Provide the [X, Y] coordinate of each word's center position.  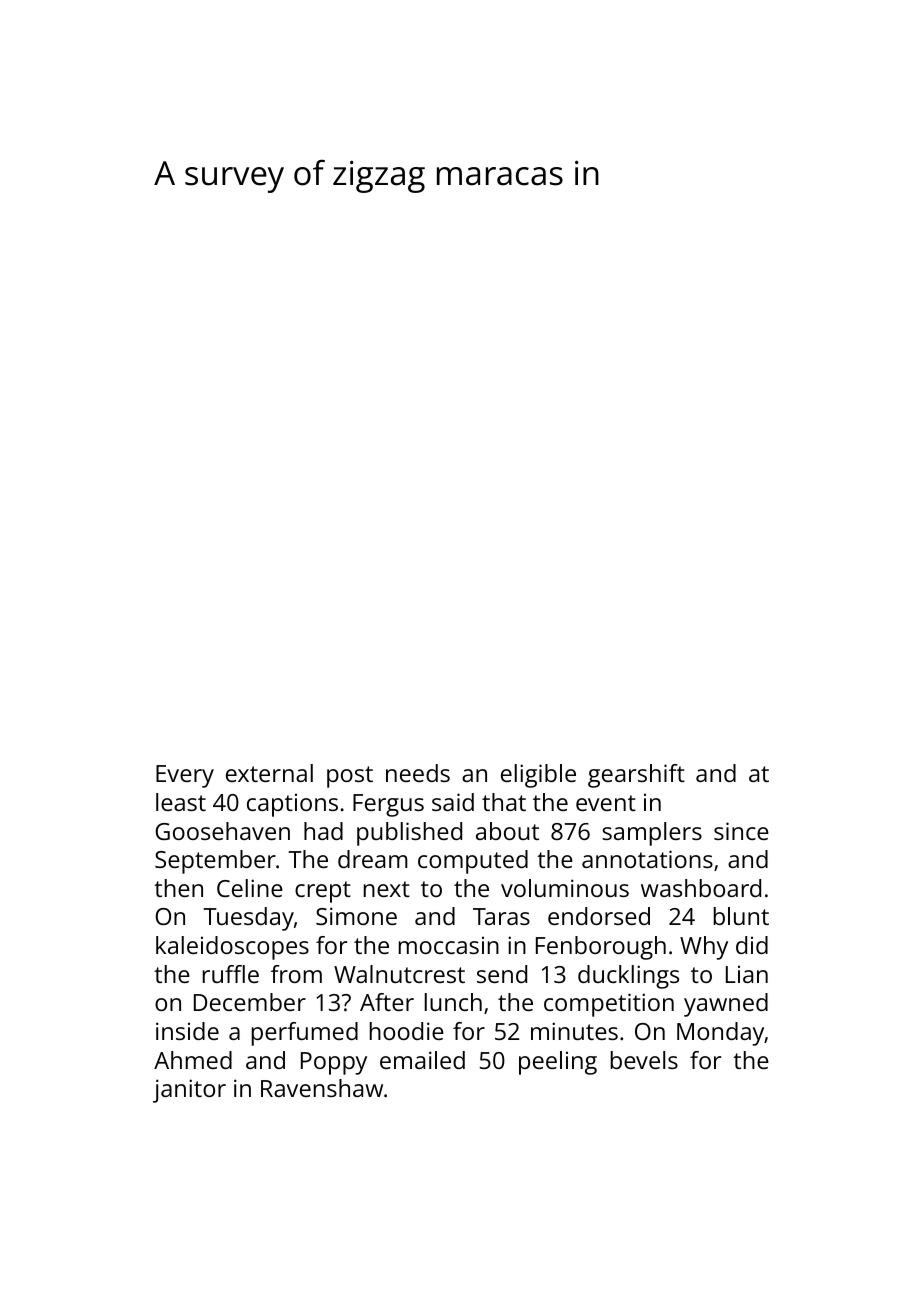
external [269, 773]
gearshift [636, 776]
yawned [726, 1005]
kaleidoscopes [232, 948]
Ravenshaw [322, 1088]
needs [418, 773]
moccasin [449, 945]
